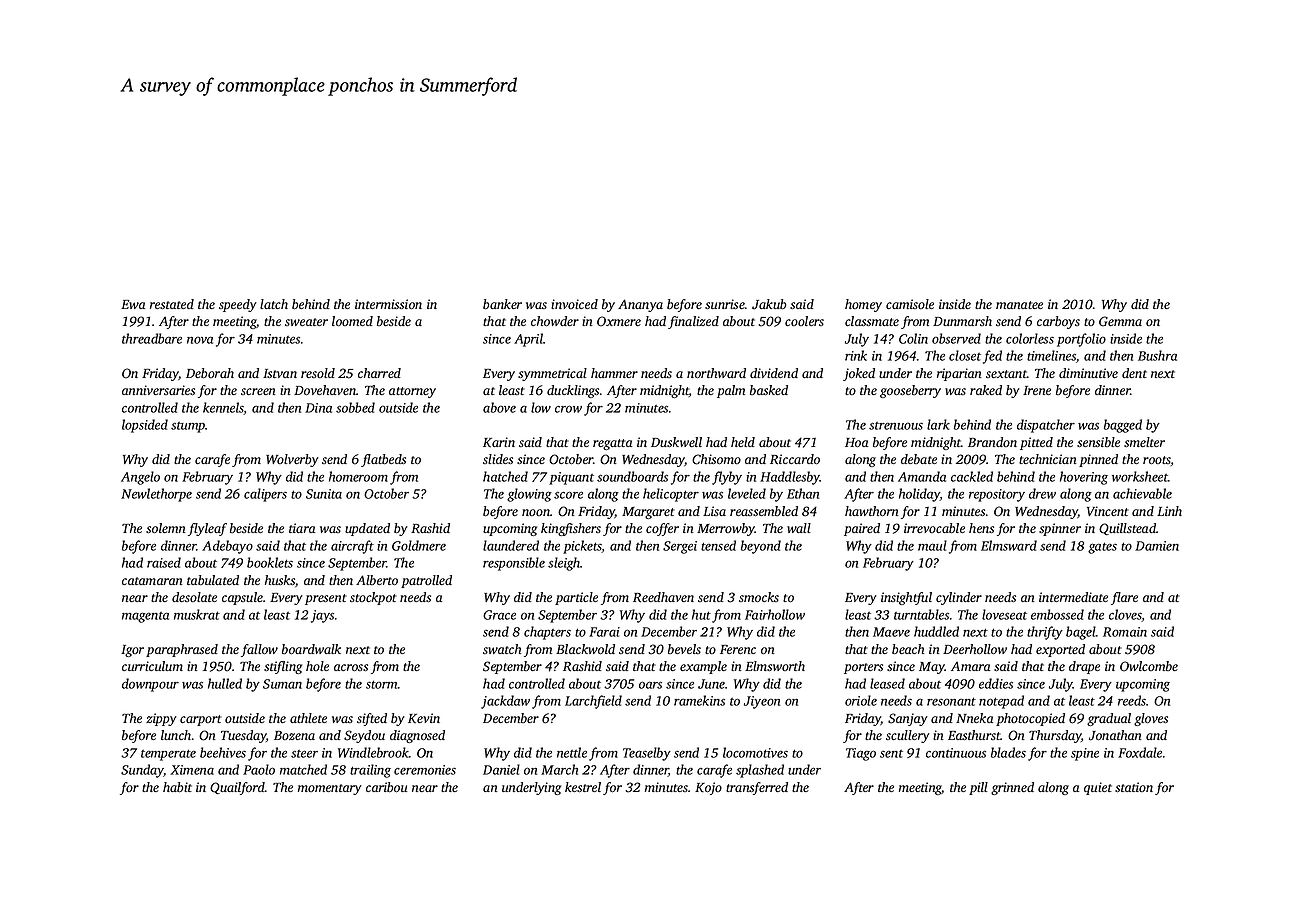 This document has height=924, width=1308. Describe the element at coordinates (959, 374) in the document. I see `riparian` at that location.
